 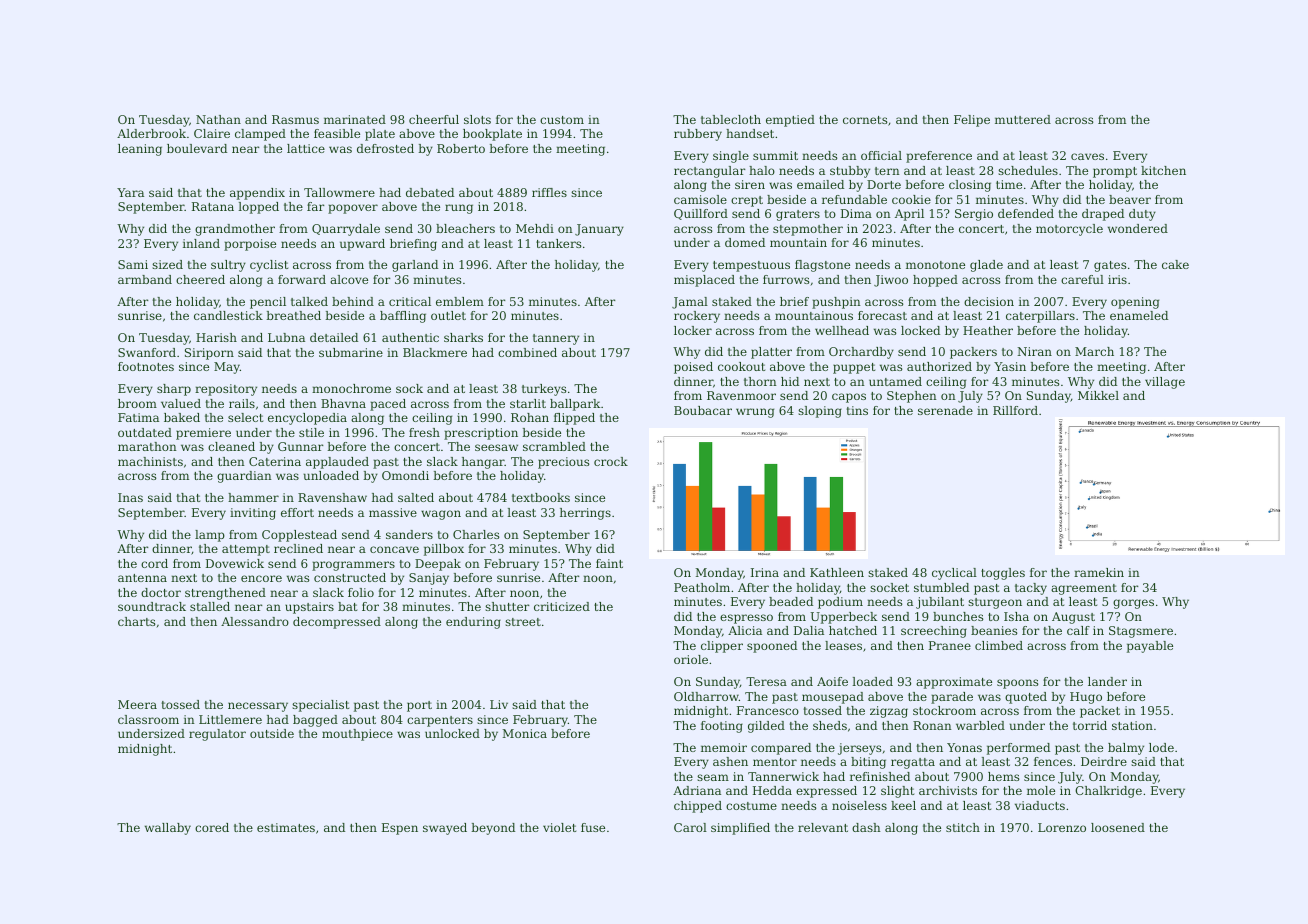 I want to click on breathed, so click(x=293, y=315).
